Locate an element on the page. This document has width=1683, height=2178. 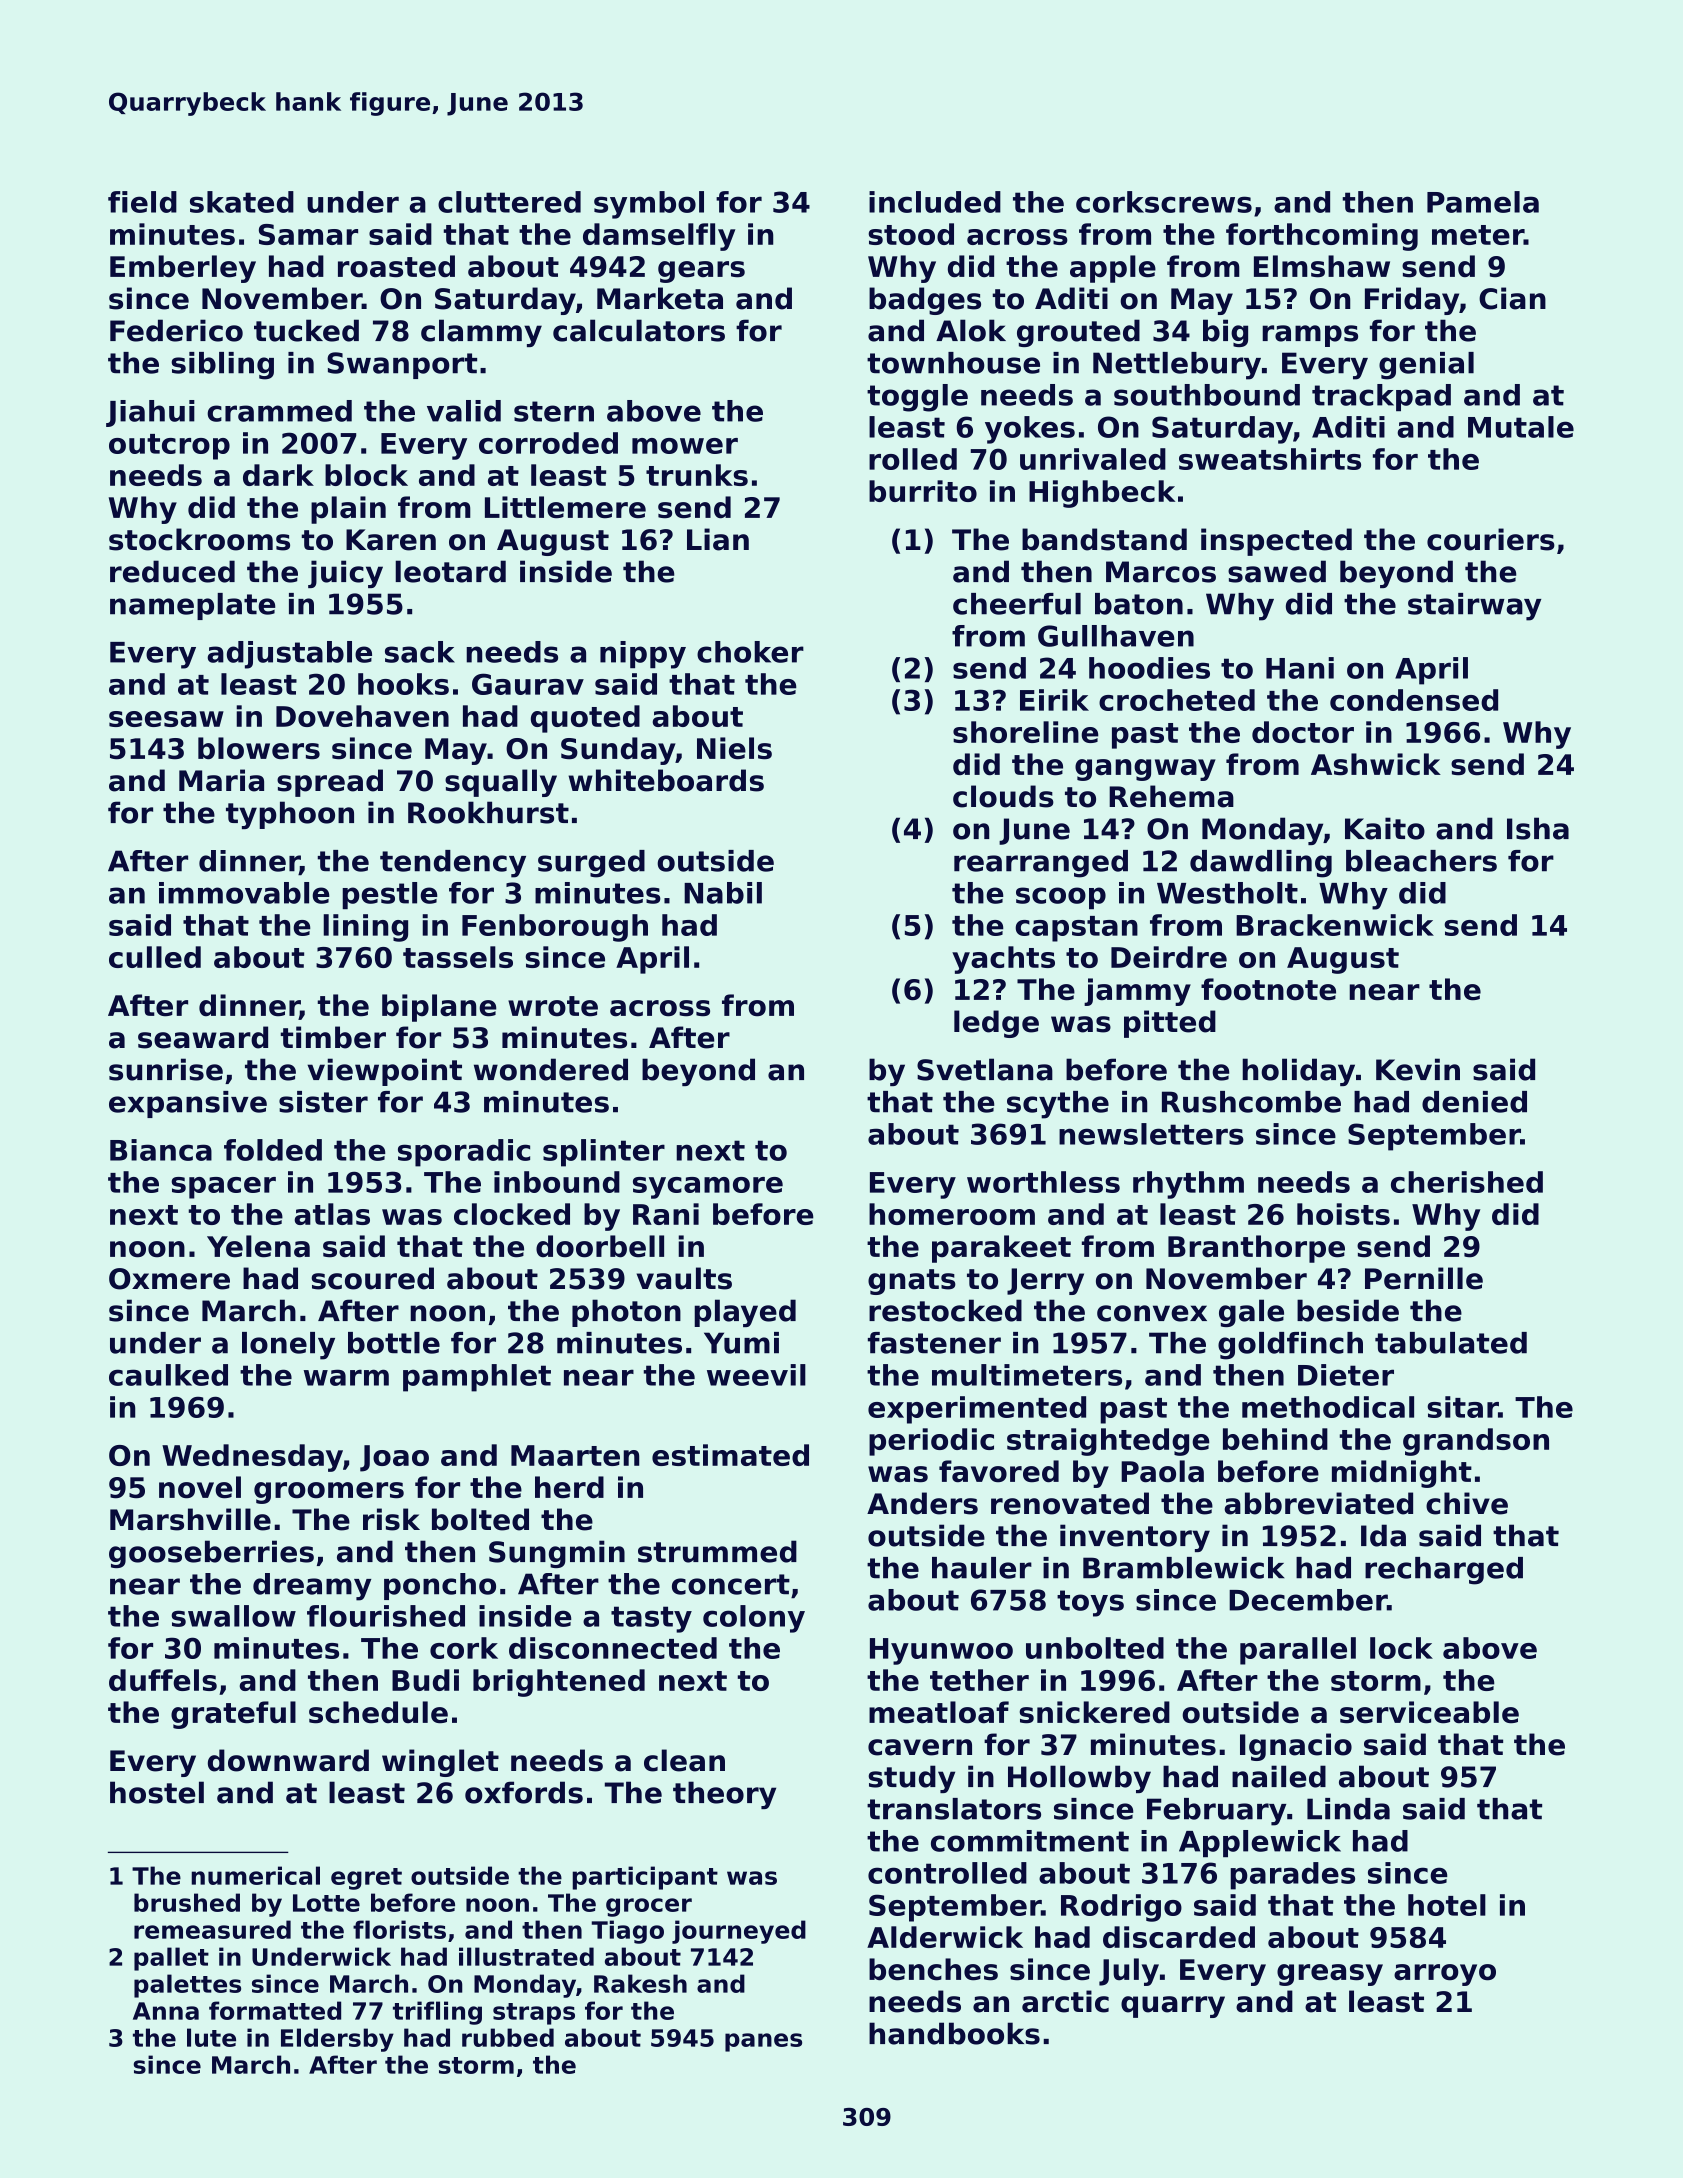
abbreviated is located at coordinates (1318, 1503).
